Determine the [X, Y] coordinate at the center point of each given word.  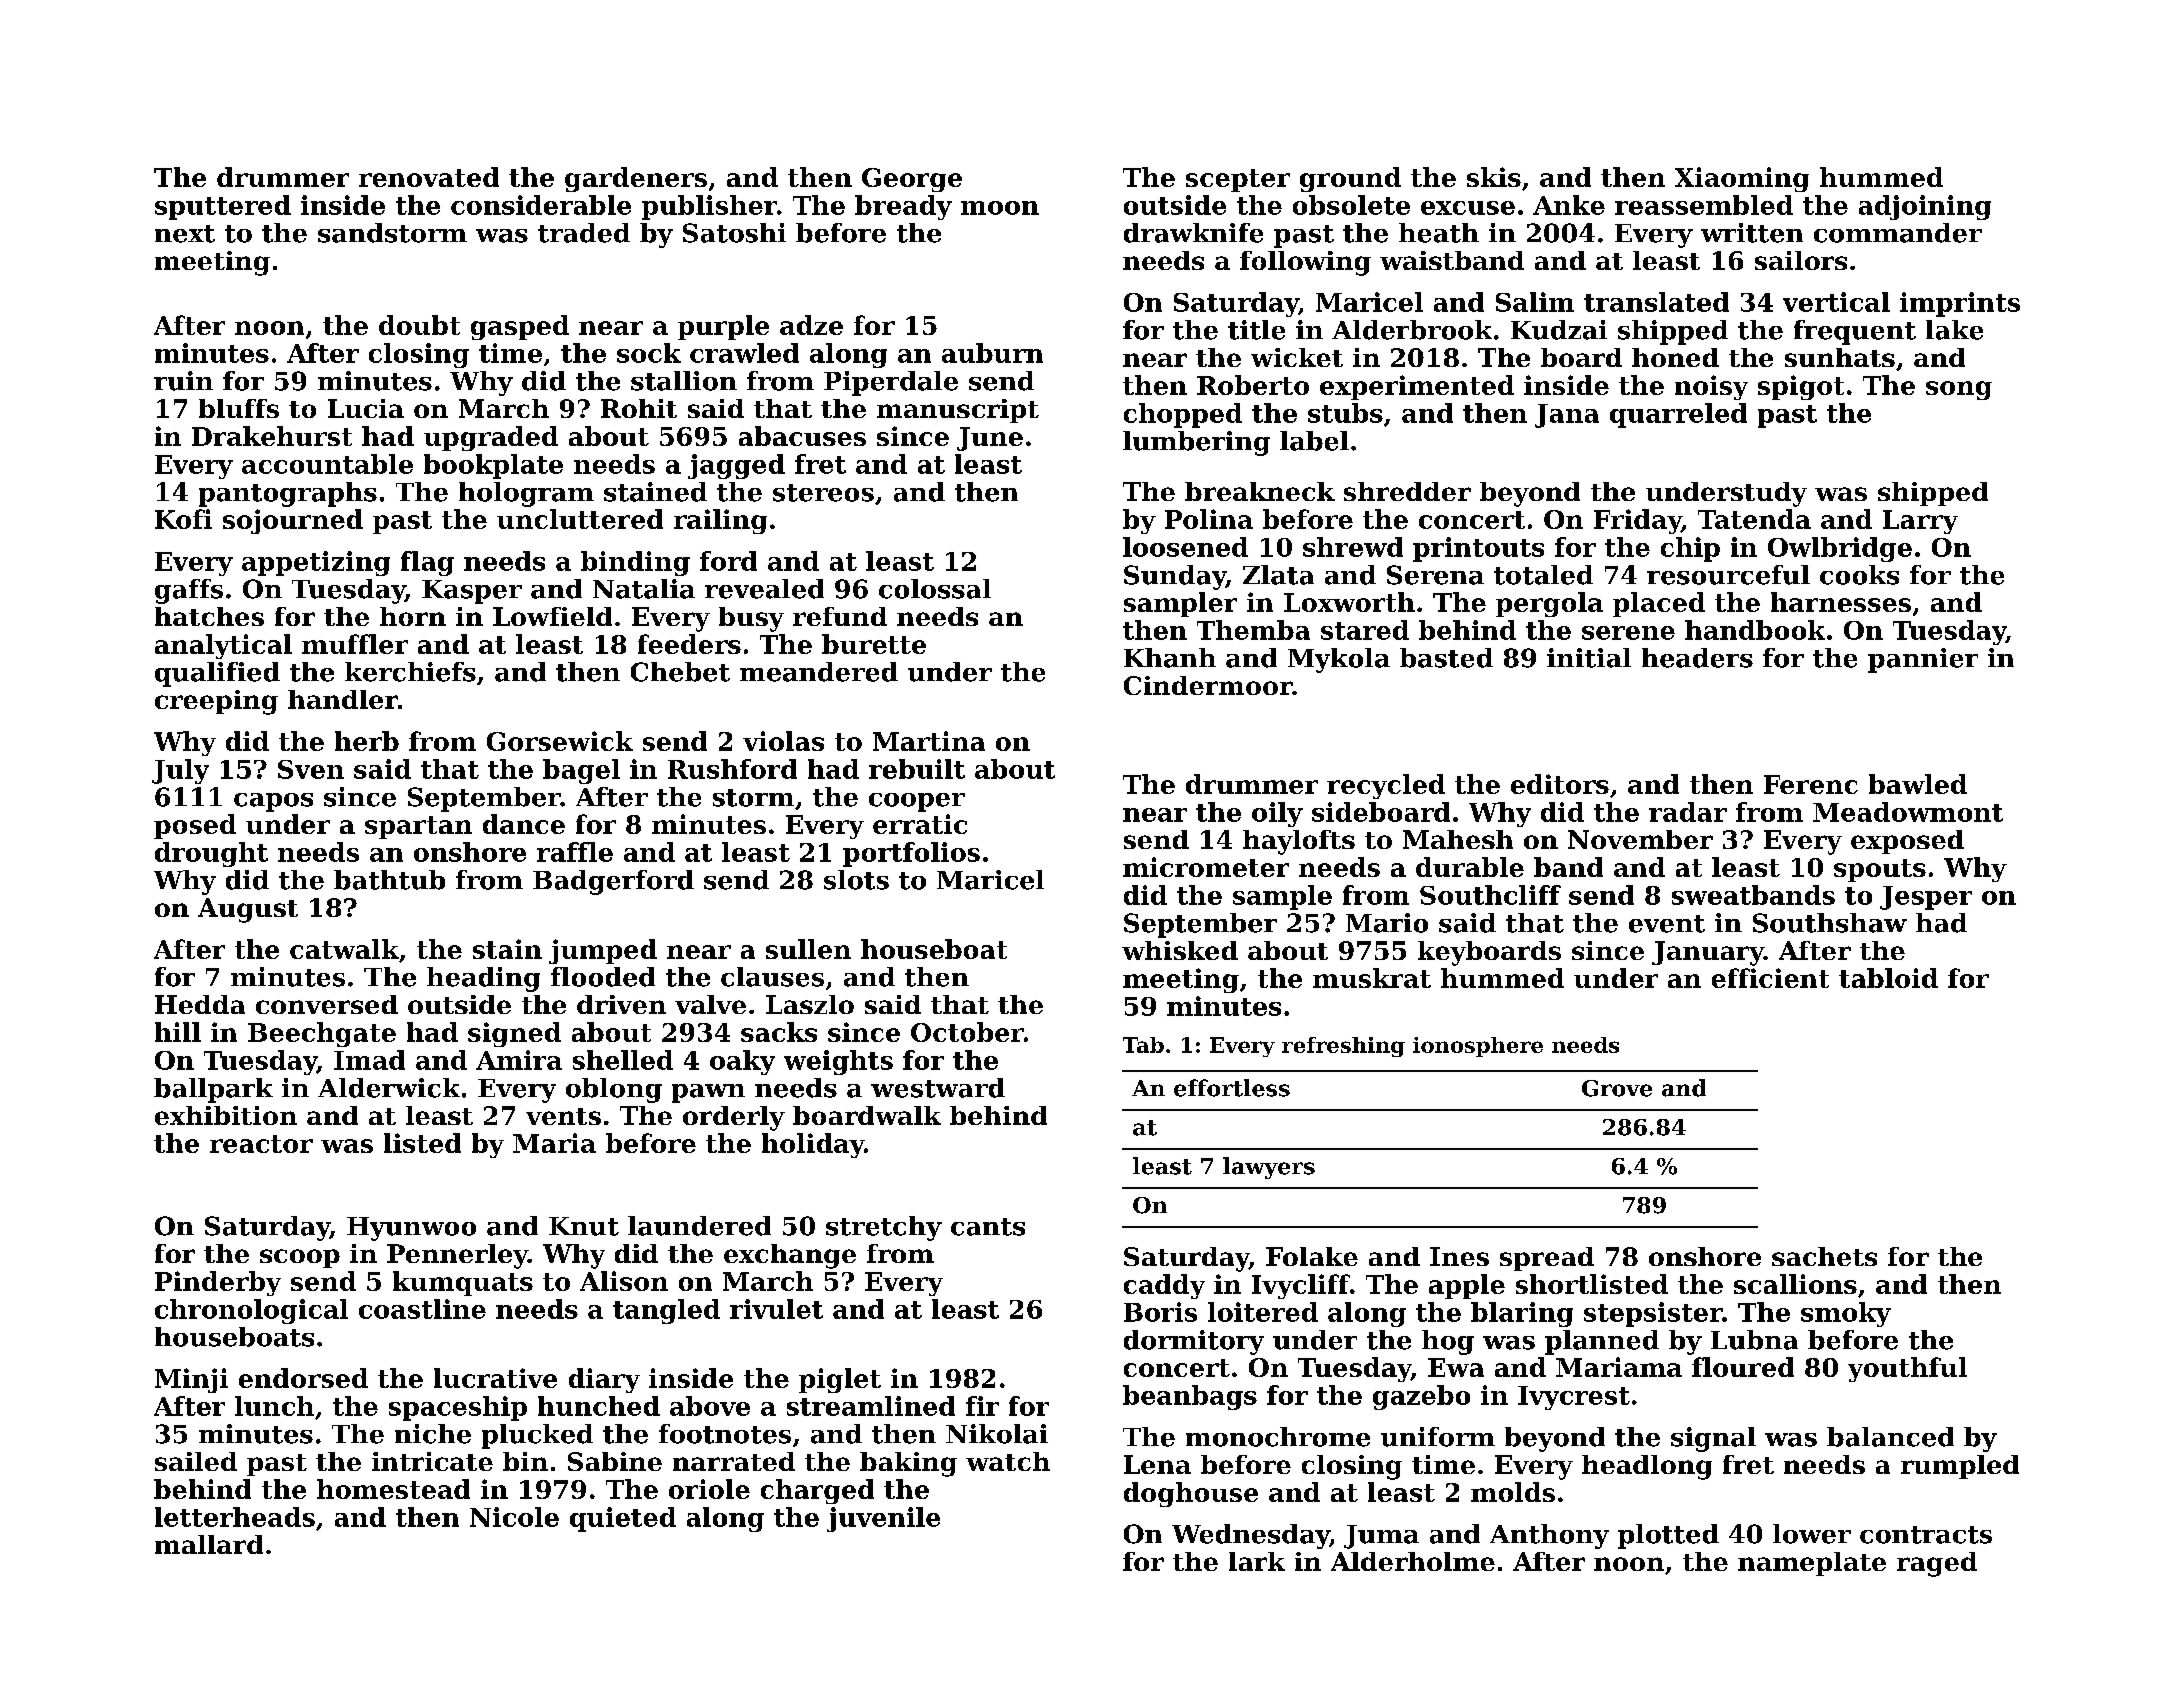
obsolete [1351, 205]
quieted [623, 1519]
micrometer [1206, 867]
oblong [614, 1090]
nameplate [1812, 1564]
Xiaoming [1742, 179]
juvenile [883, 1519]
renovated [429, 177]
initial [1589, 658]
